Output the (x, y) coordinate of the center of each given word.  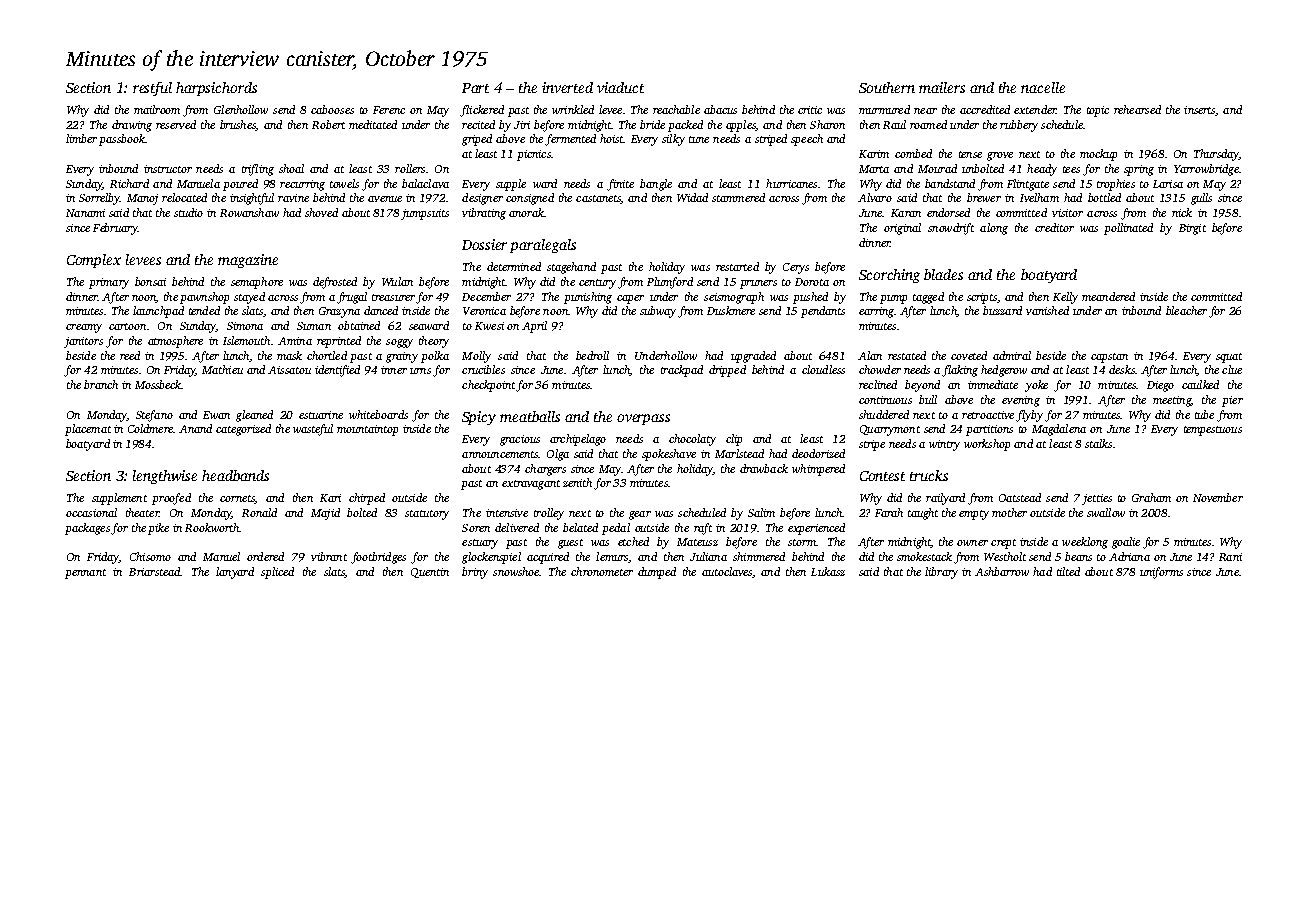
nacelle (1043, 87)
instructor (168, 169)
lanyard (235, 573)
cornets (237, 499)
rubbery (1019, 126)
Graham (1151, 497)
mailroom (157, 109)
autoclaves (727, 571)
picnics (534, 155)
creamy (84, 328)
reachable (676, 109)
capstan (1109, 358)
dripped (727, 371)
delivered (517, 527)
